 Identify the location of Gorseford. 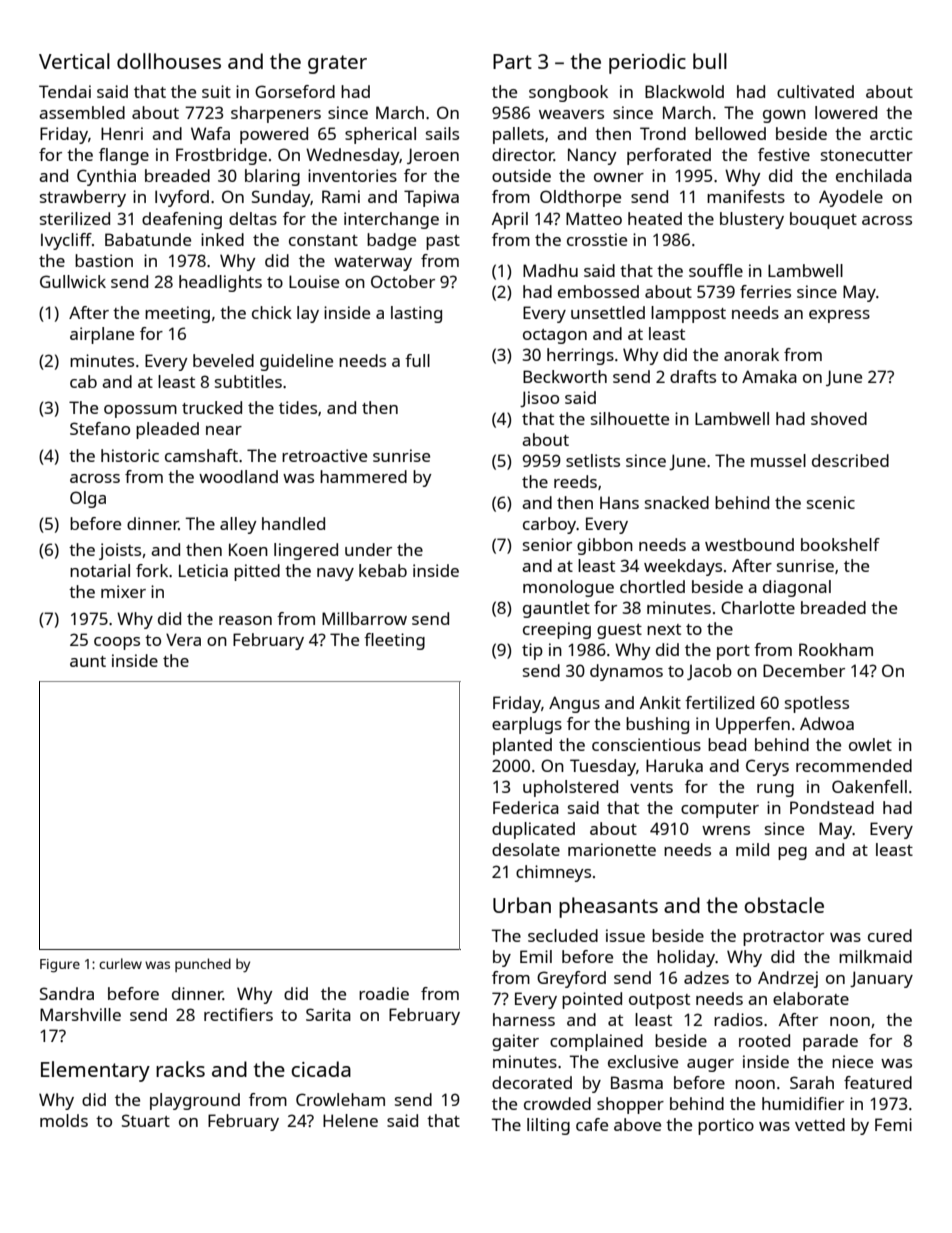
(295, 91).
